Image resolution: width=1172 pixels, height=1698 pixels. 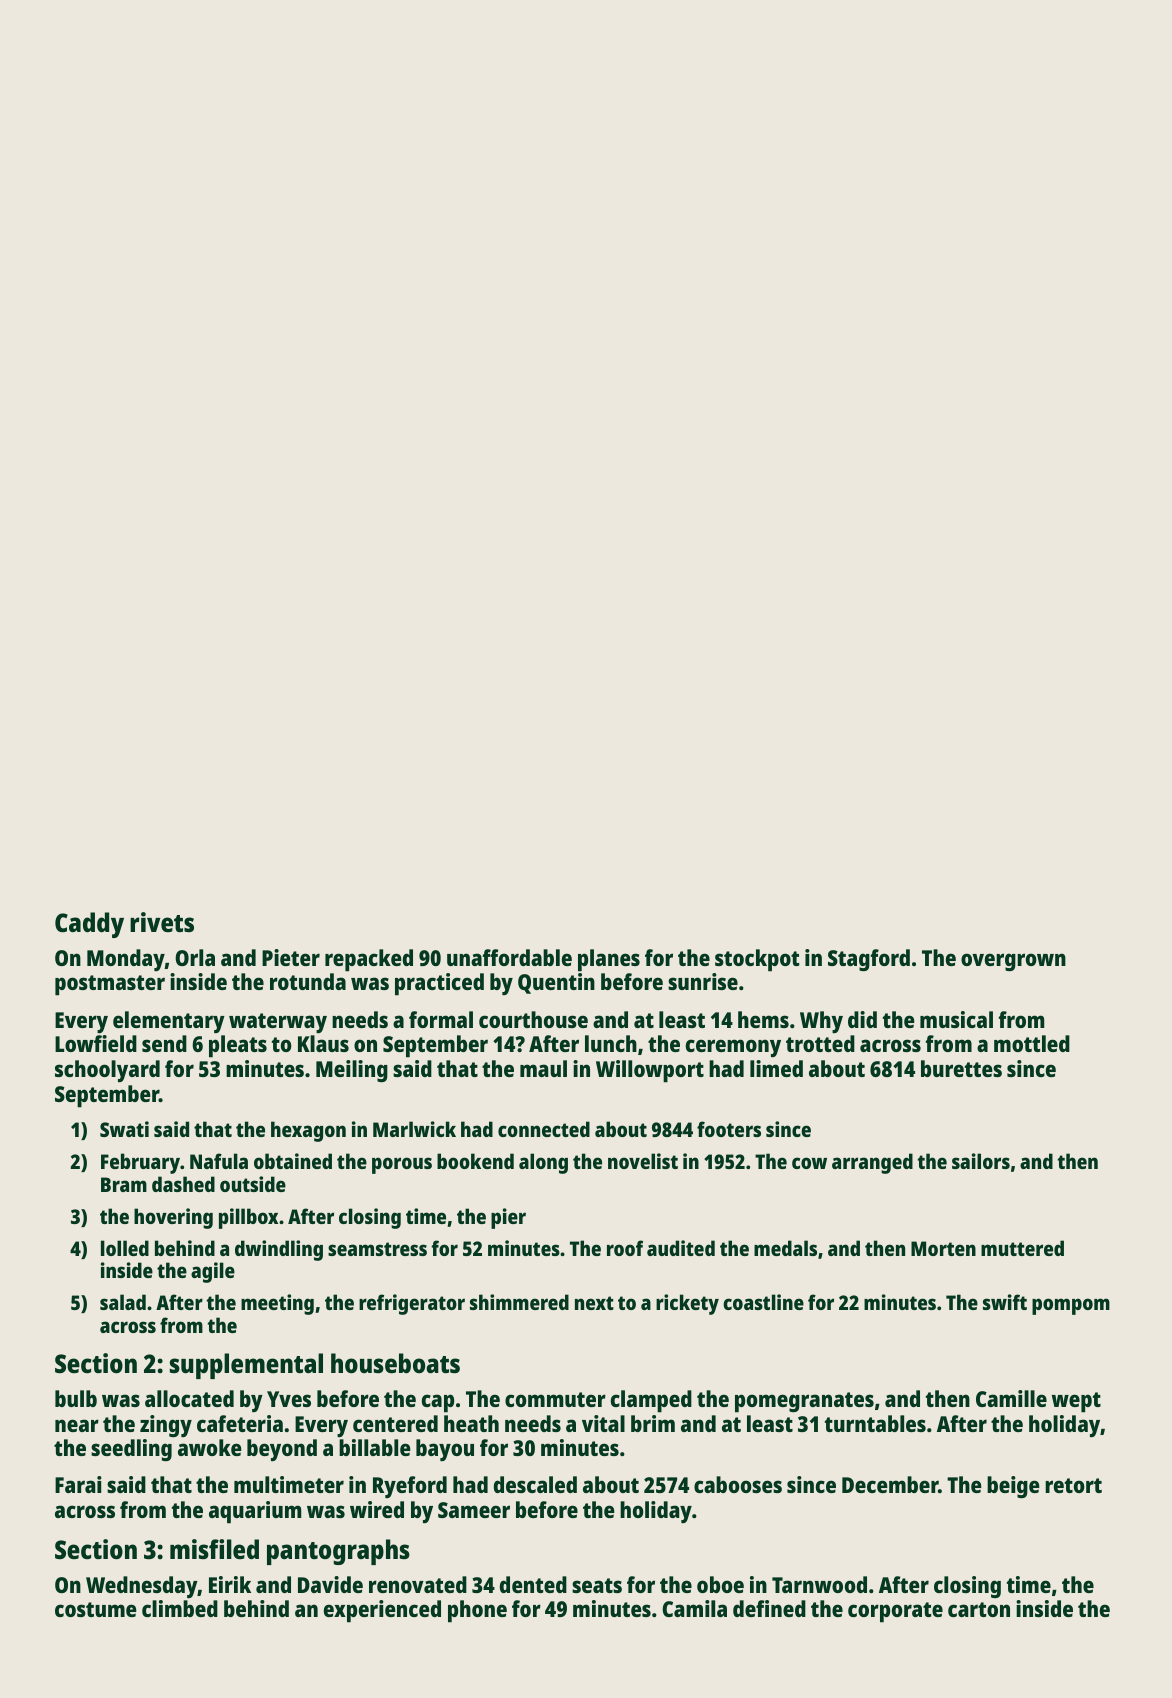 What do you see at coordinates (96, 1609) in the image?
I see `costume` at bounding box center [96, 1609].
